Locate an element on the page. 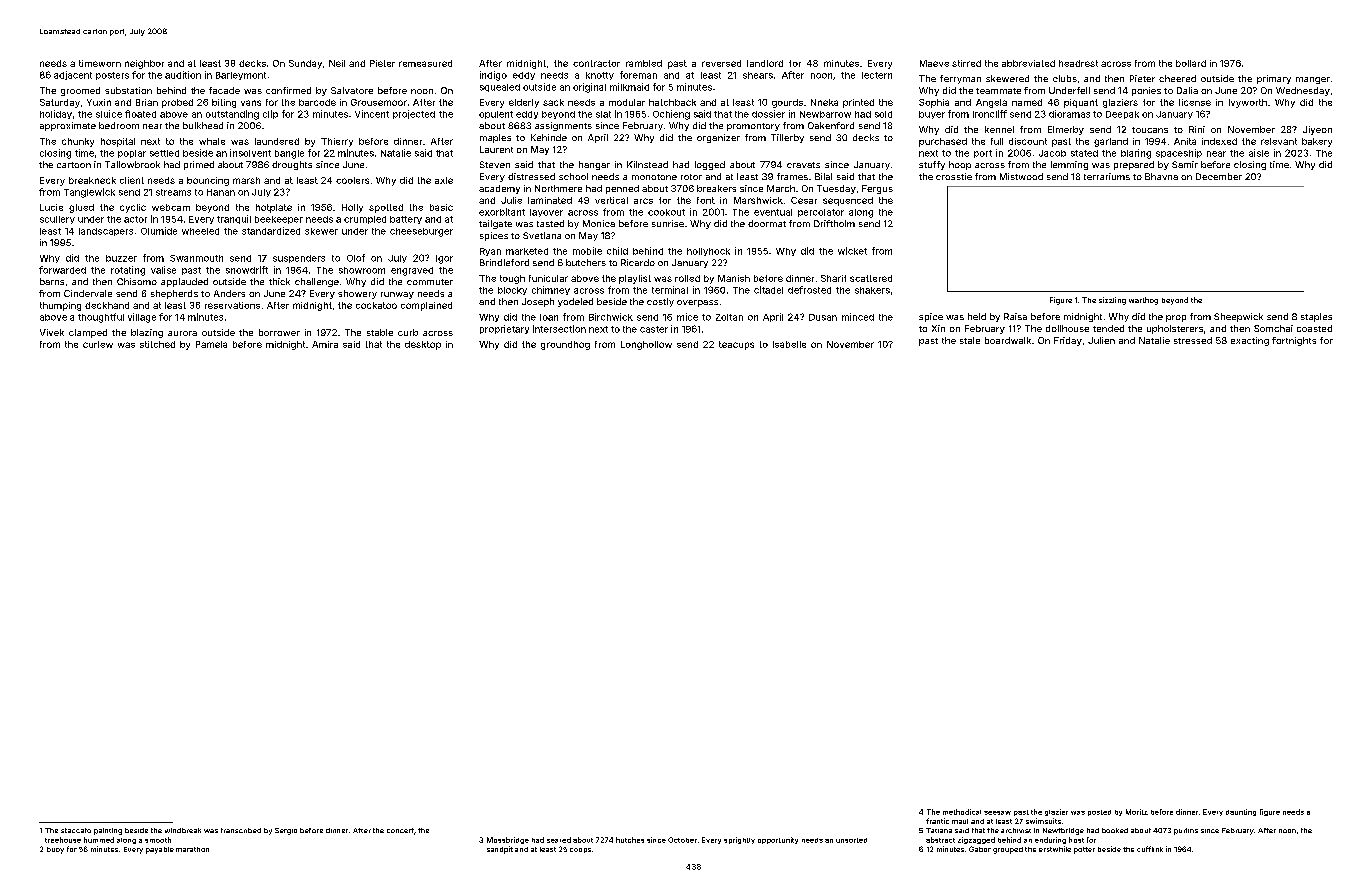  curlew is located at coordinates (98, 344).
